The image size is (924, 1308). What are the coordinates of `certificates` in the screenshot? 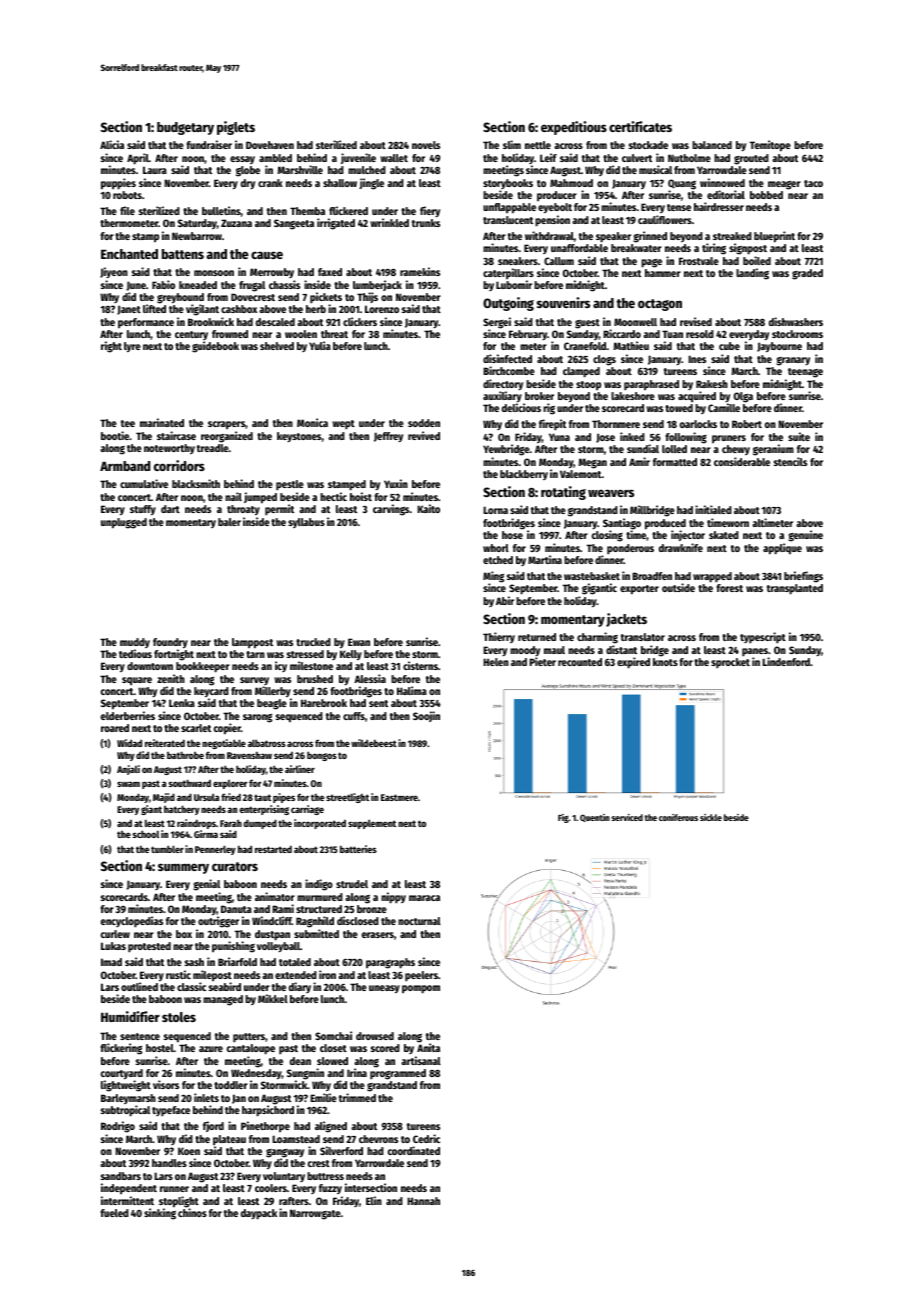 It's located at (640, 126).
